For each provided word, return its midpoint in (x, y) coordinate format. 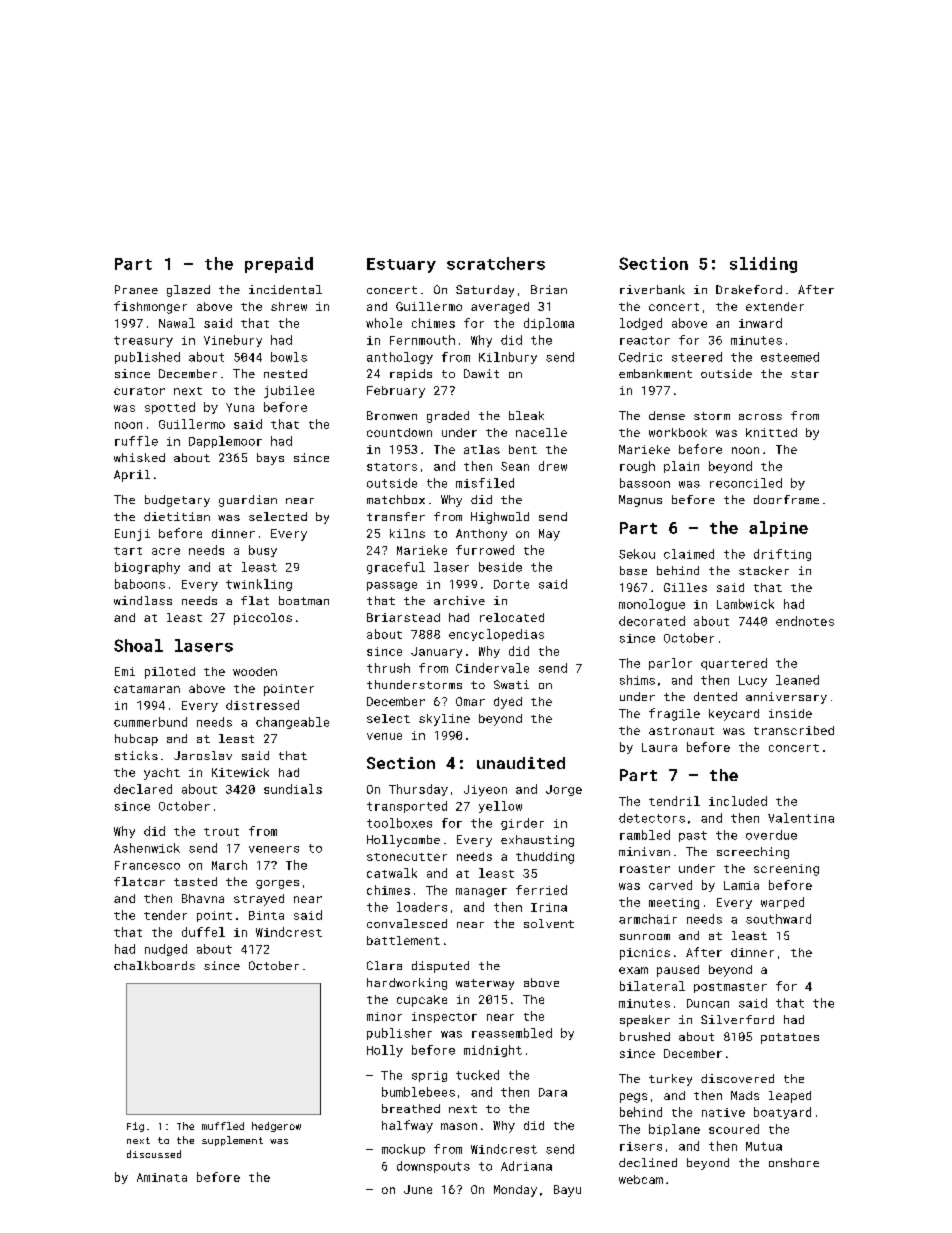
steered (697, 357)
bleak (526, 415)
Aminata (162, 1177)
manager (481, 892)
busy (263, 551)
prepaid (279, 265)
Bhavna (203, 898)
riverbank (652, 289)
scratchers (496, 263)
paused (678, 971)
